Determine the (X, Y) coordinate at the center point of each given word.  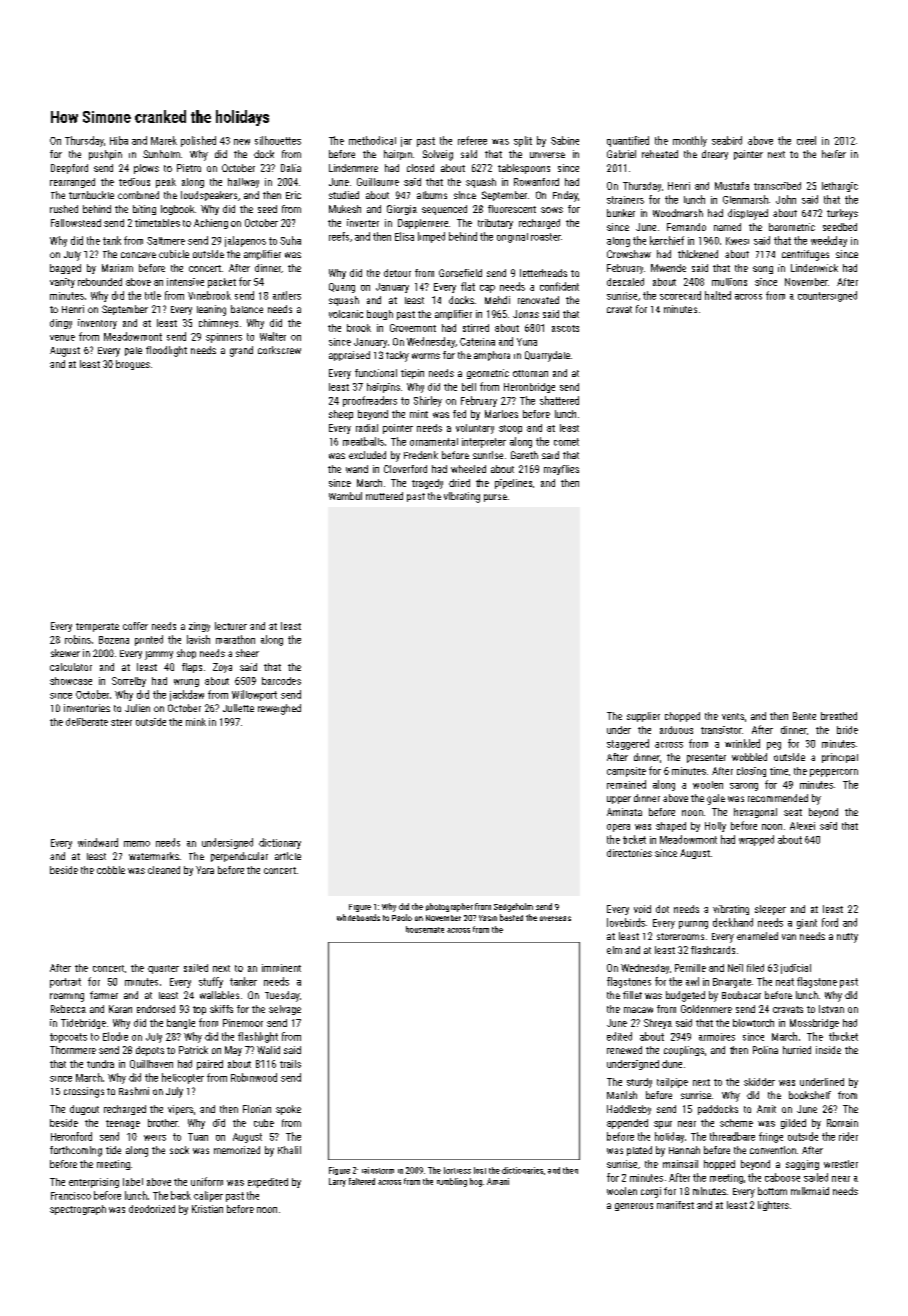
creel (806, 140)
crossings (84, 1092)
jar (406, 142)
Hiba (119, 140)
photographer (449, 907)
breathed (839, 716)
